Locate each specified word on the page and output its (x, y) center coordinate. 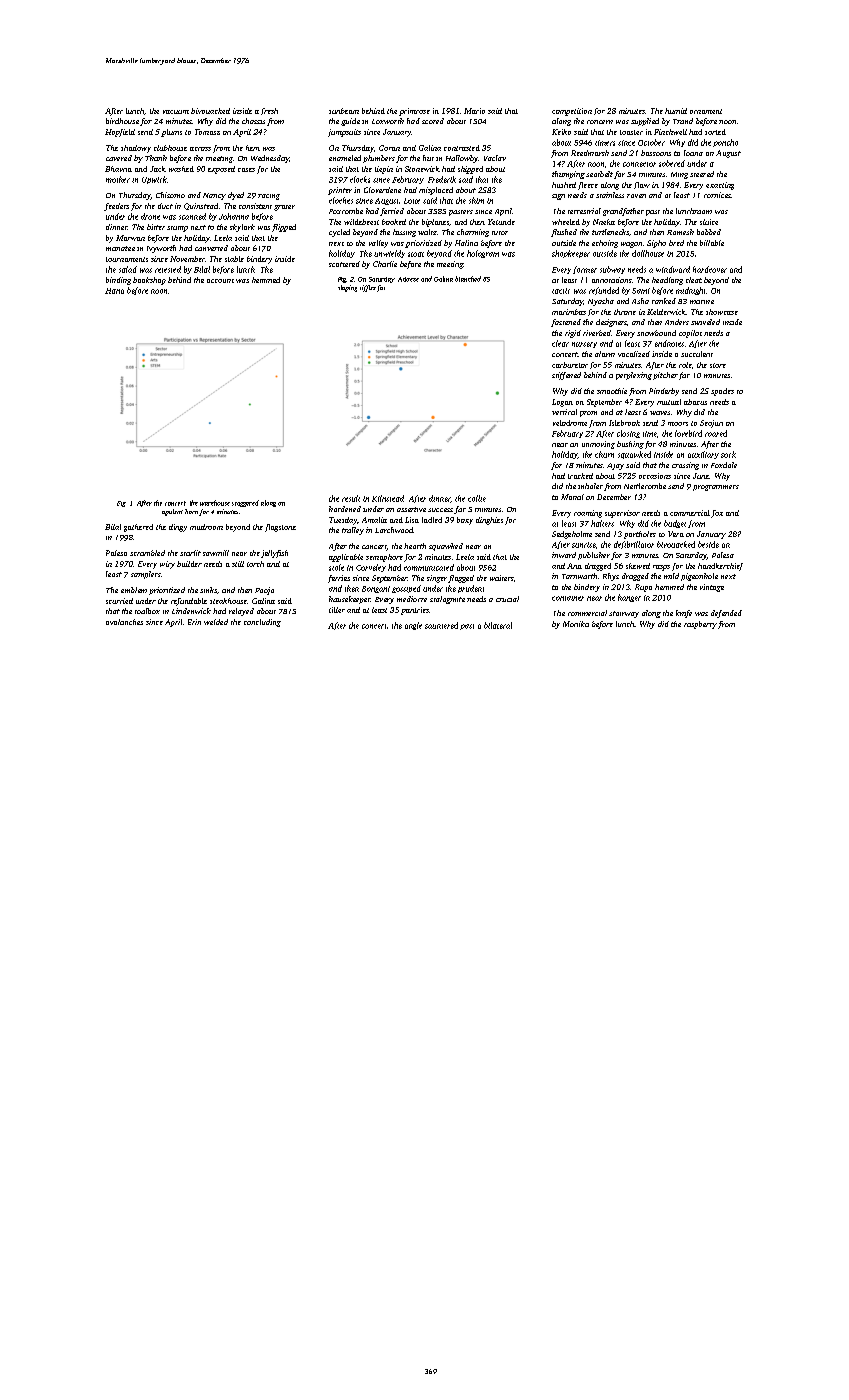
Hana (114, 291)
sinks (208, 590)
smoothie (612, 391)
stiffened (566, 376)
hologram (483, 254)
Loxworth (388, 121)
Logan (562, 403)
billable (712, 243)
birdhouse (122, 121)
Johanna (234, 216)
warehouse (215, 503)
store (718, 365)
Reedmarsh (590, 153)
